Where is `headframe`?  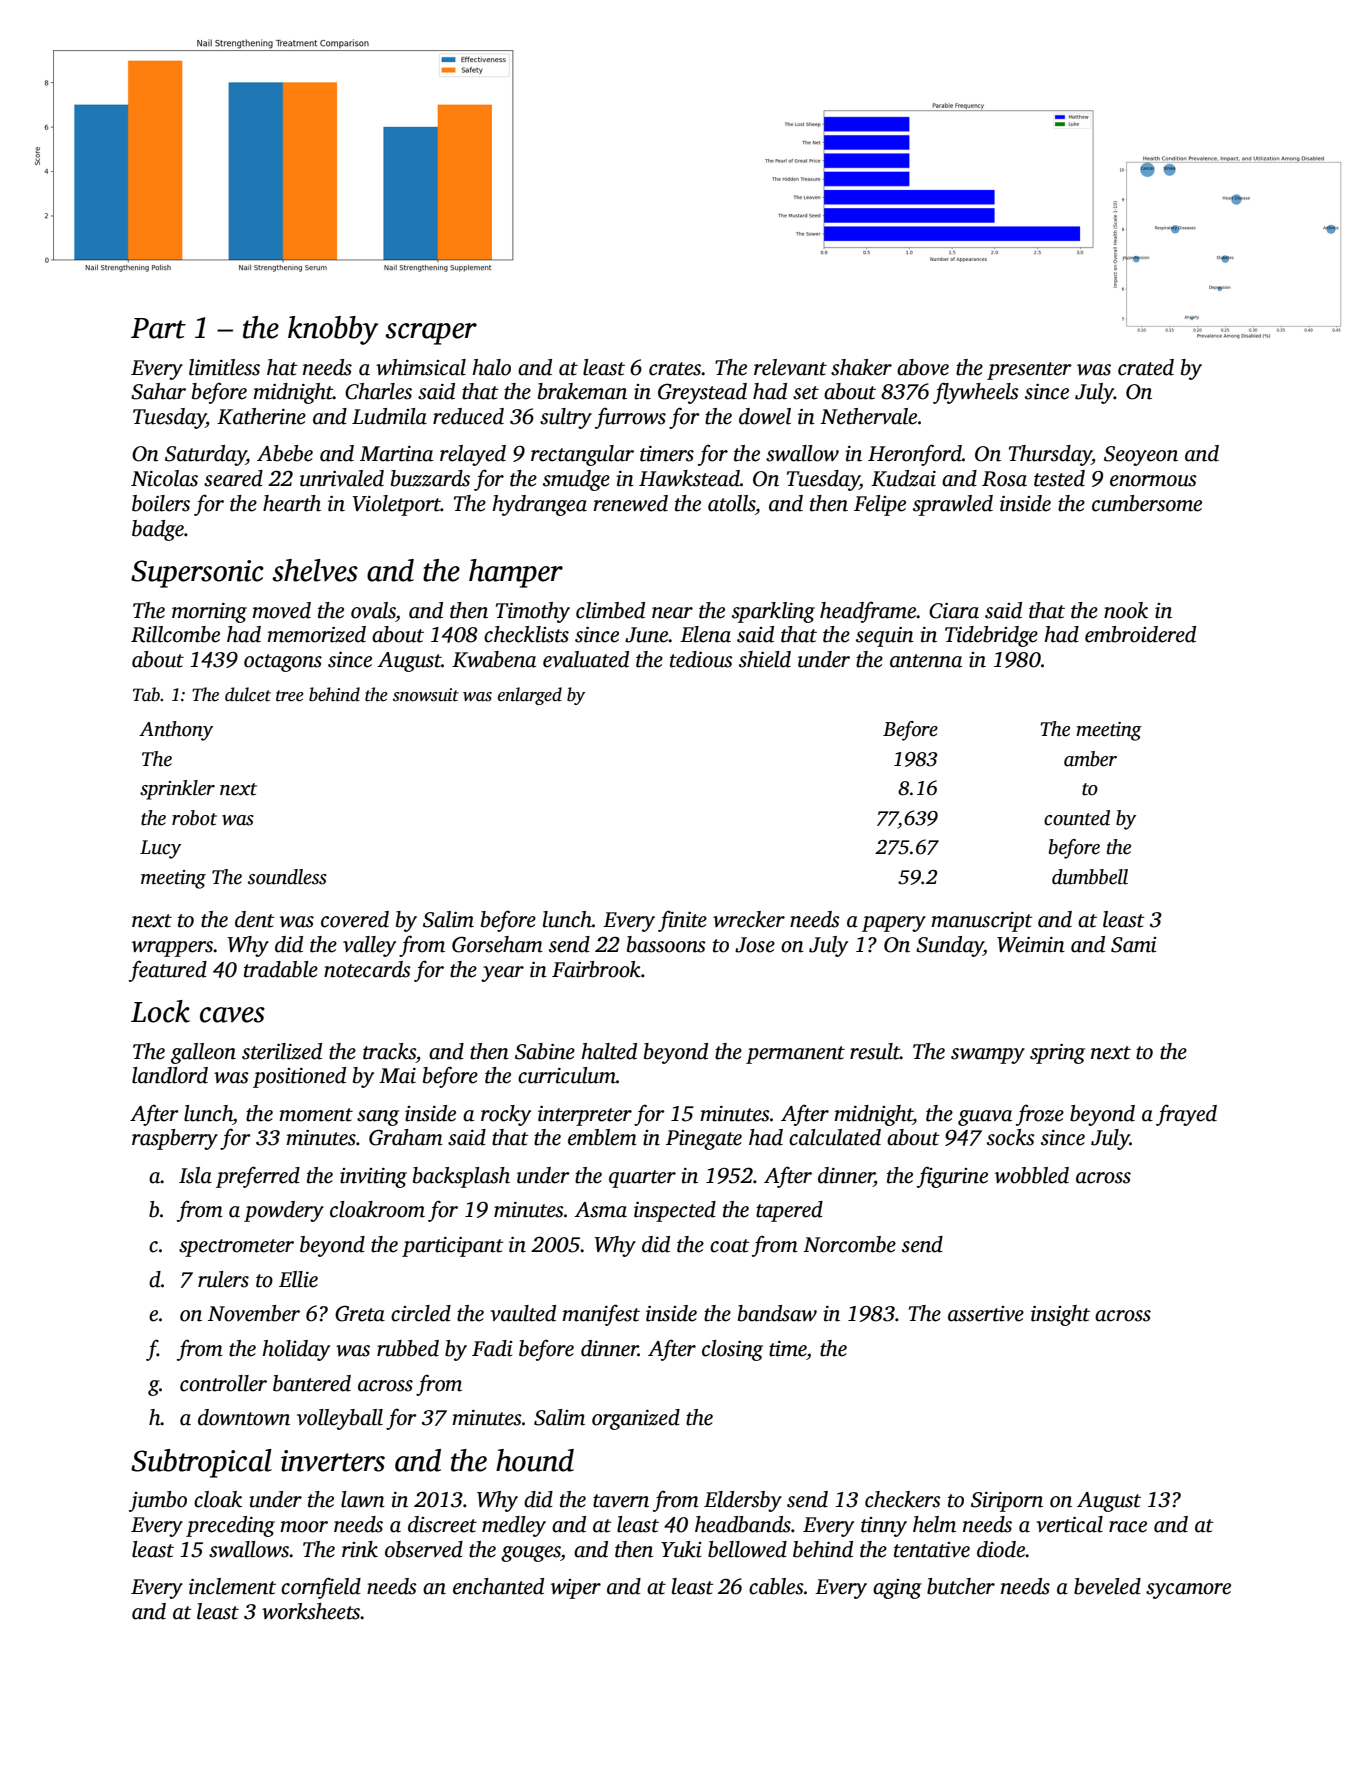
headframe is located at coordinates (868, 612).
